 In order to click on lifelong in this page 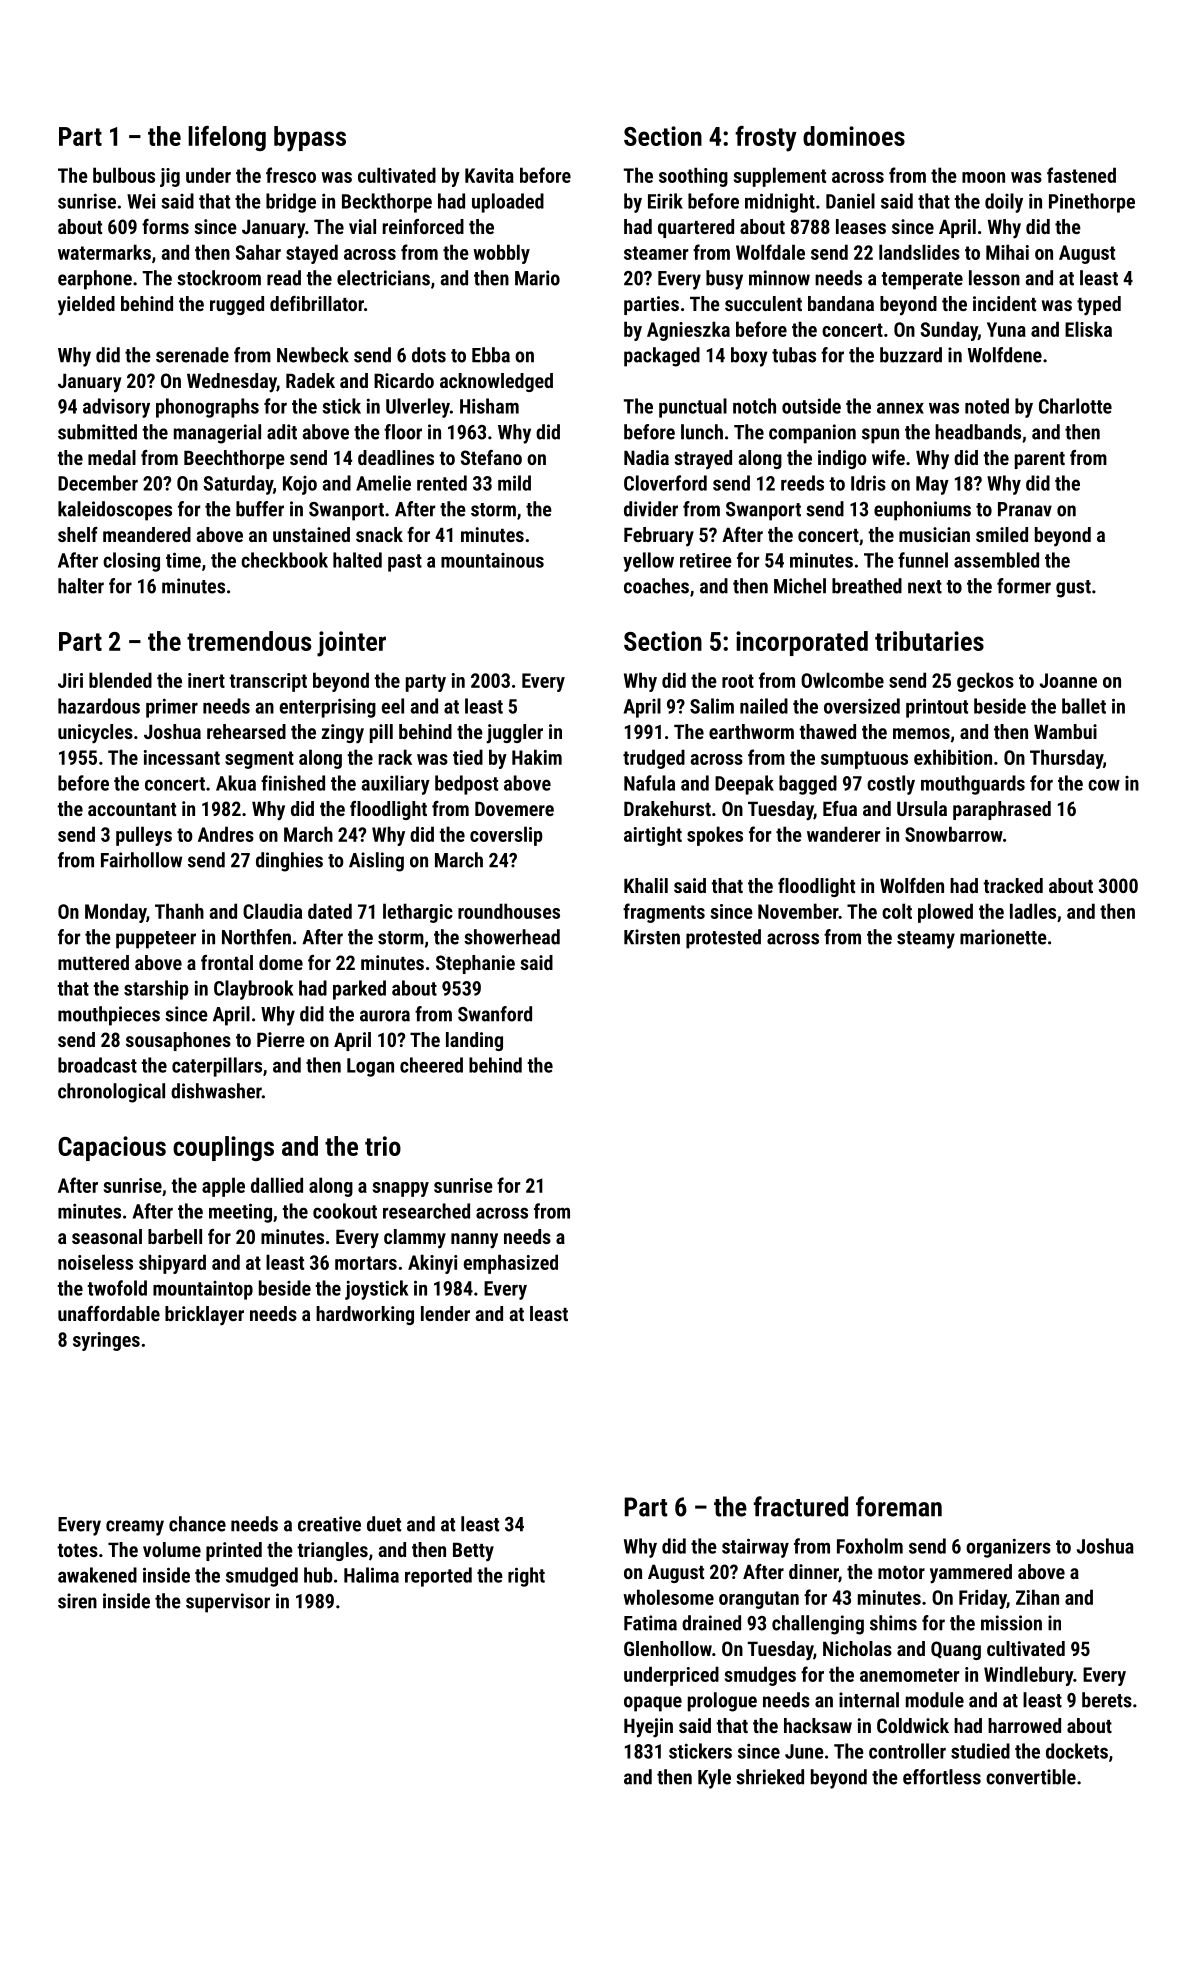, I will do `click(227, 138)`.
